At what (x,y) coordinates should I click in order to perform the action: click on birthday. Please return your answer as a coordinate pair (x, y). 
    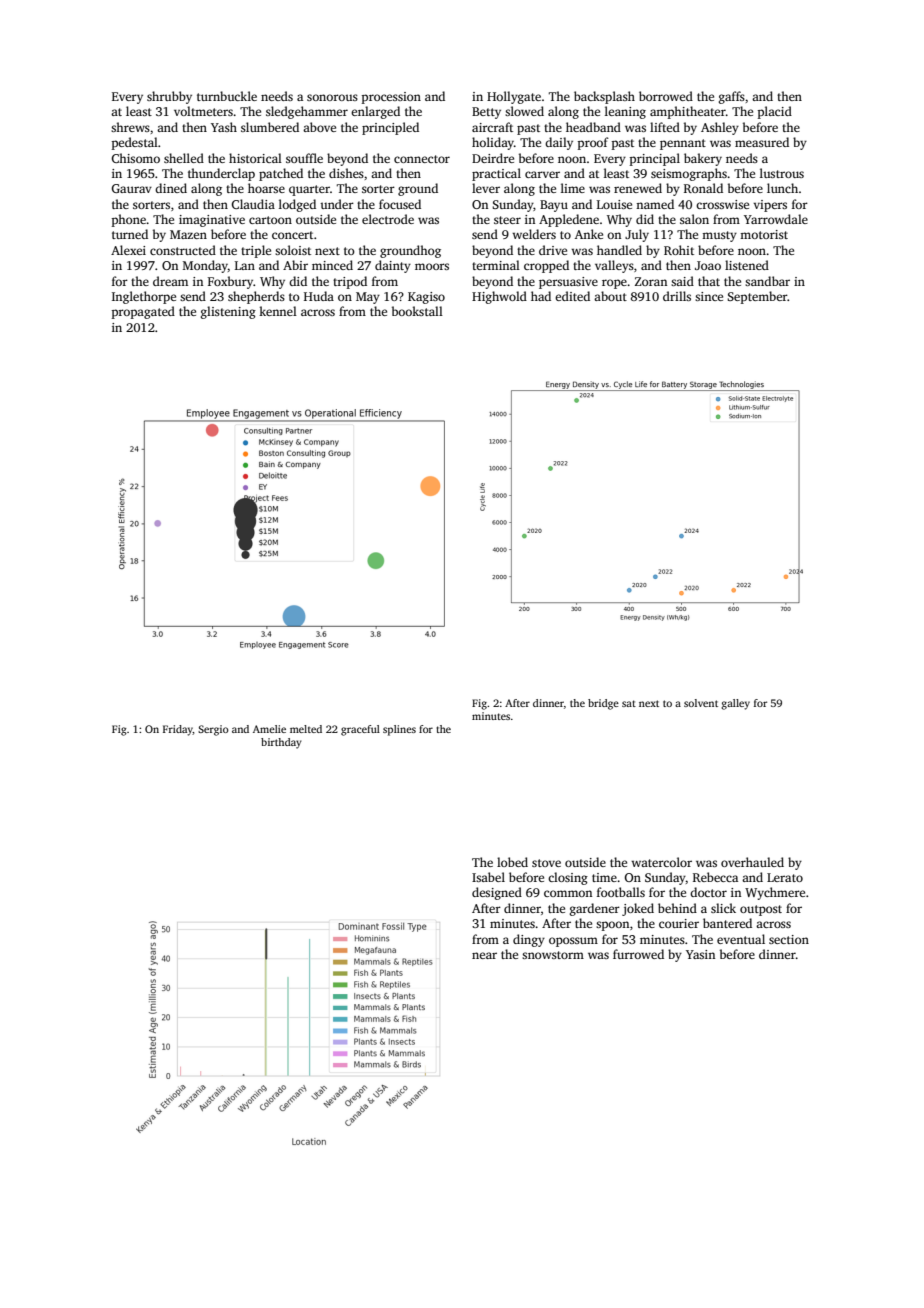
    Looking at the image, I should click on (281, 743).
